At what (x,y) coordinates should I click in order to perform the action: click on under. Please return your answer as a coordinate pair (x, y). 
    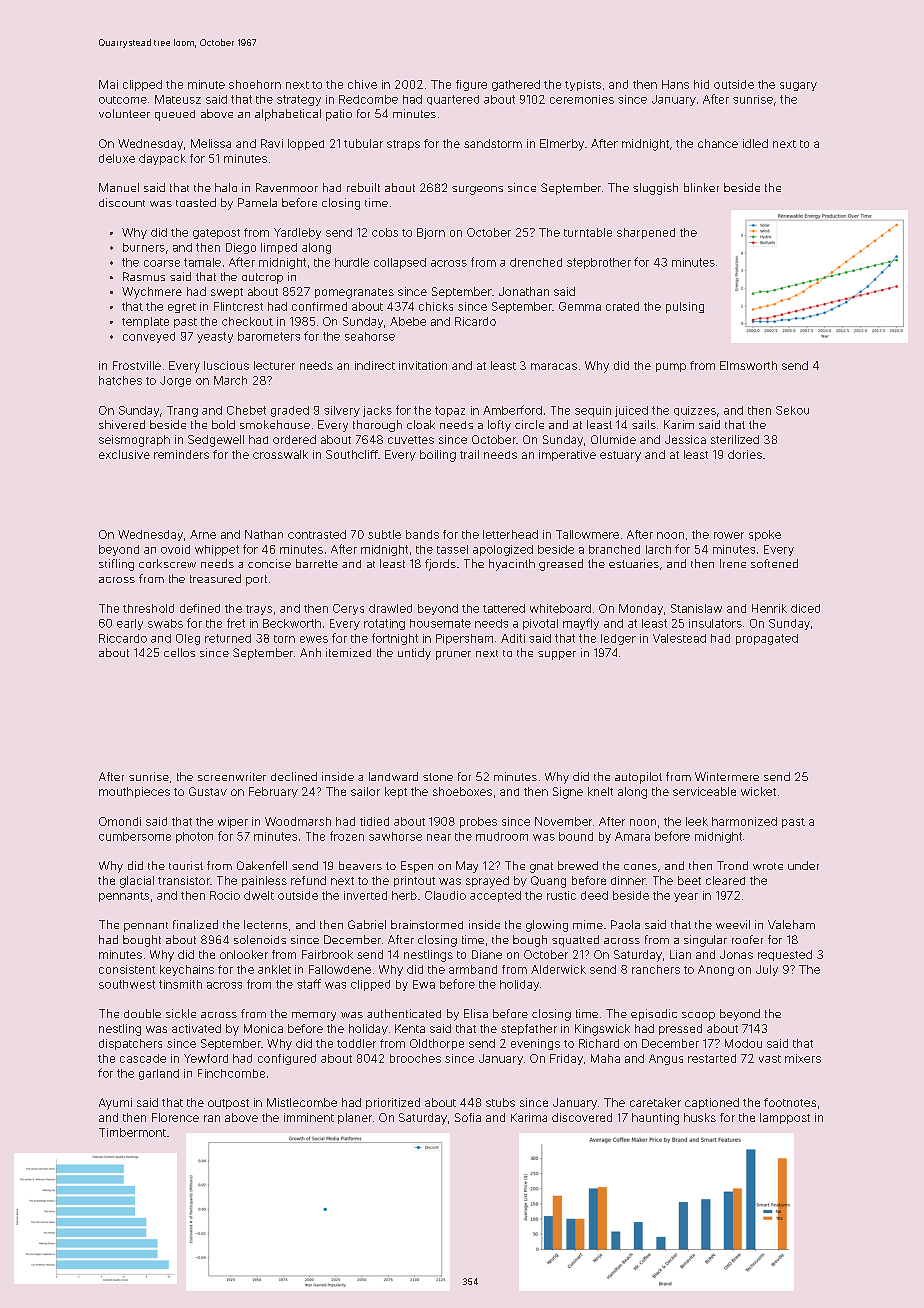
    Looking at the image, I should click on (803, 865).
